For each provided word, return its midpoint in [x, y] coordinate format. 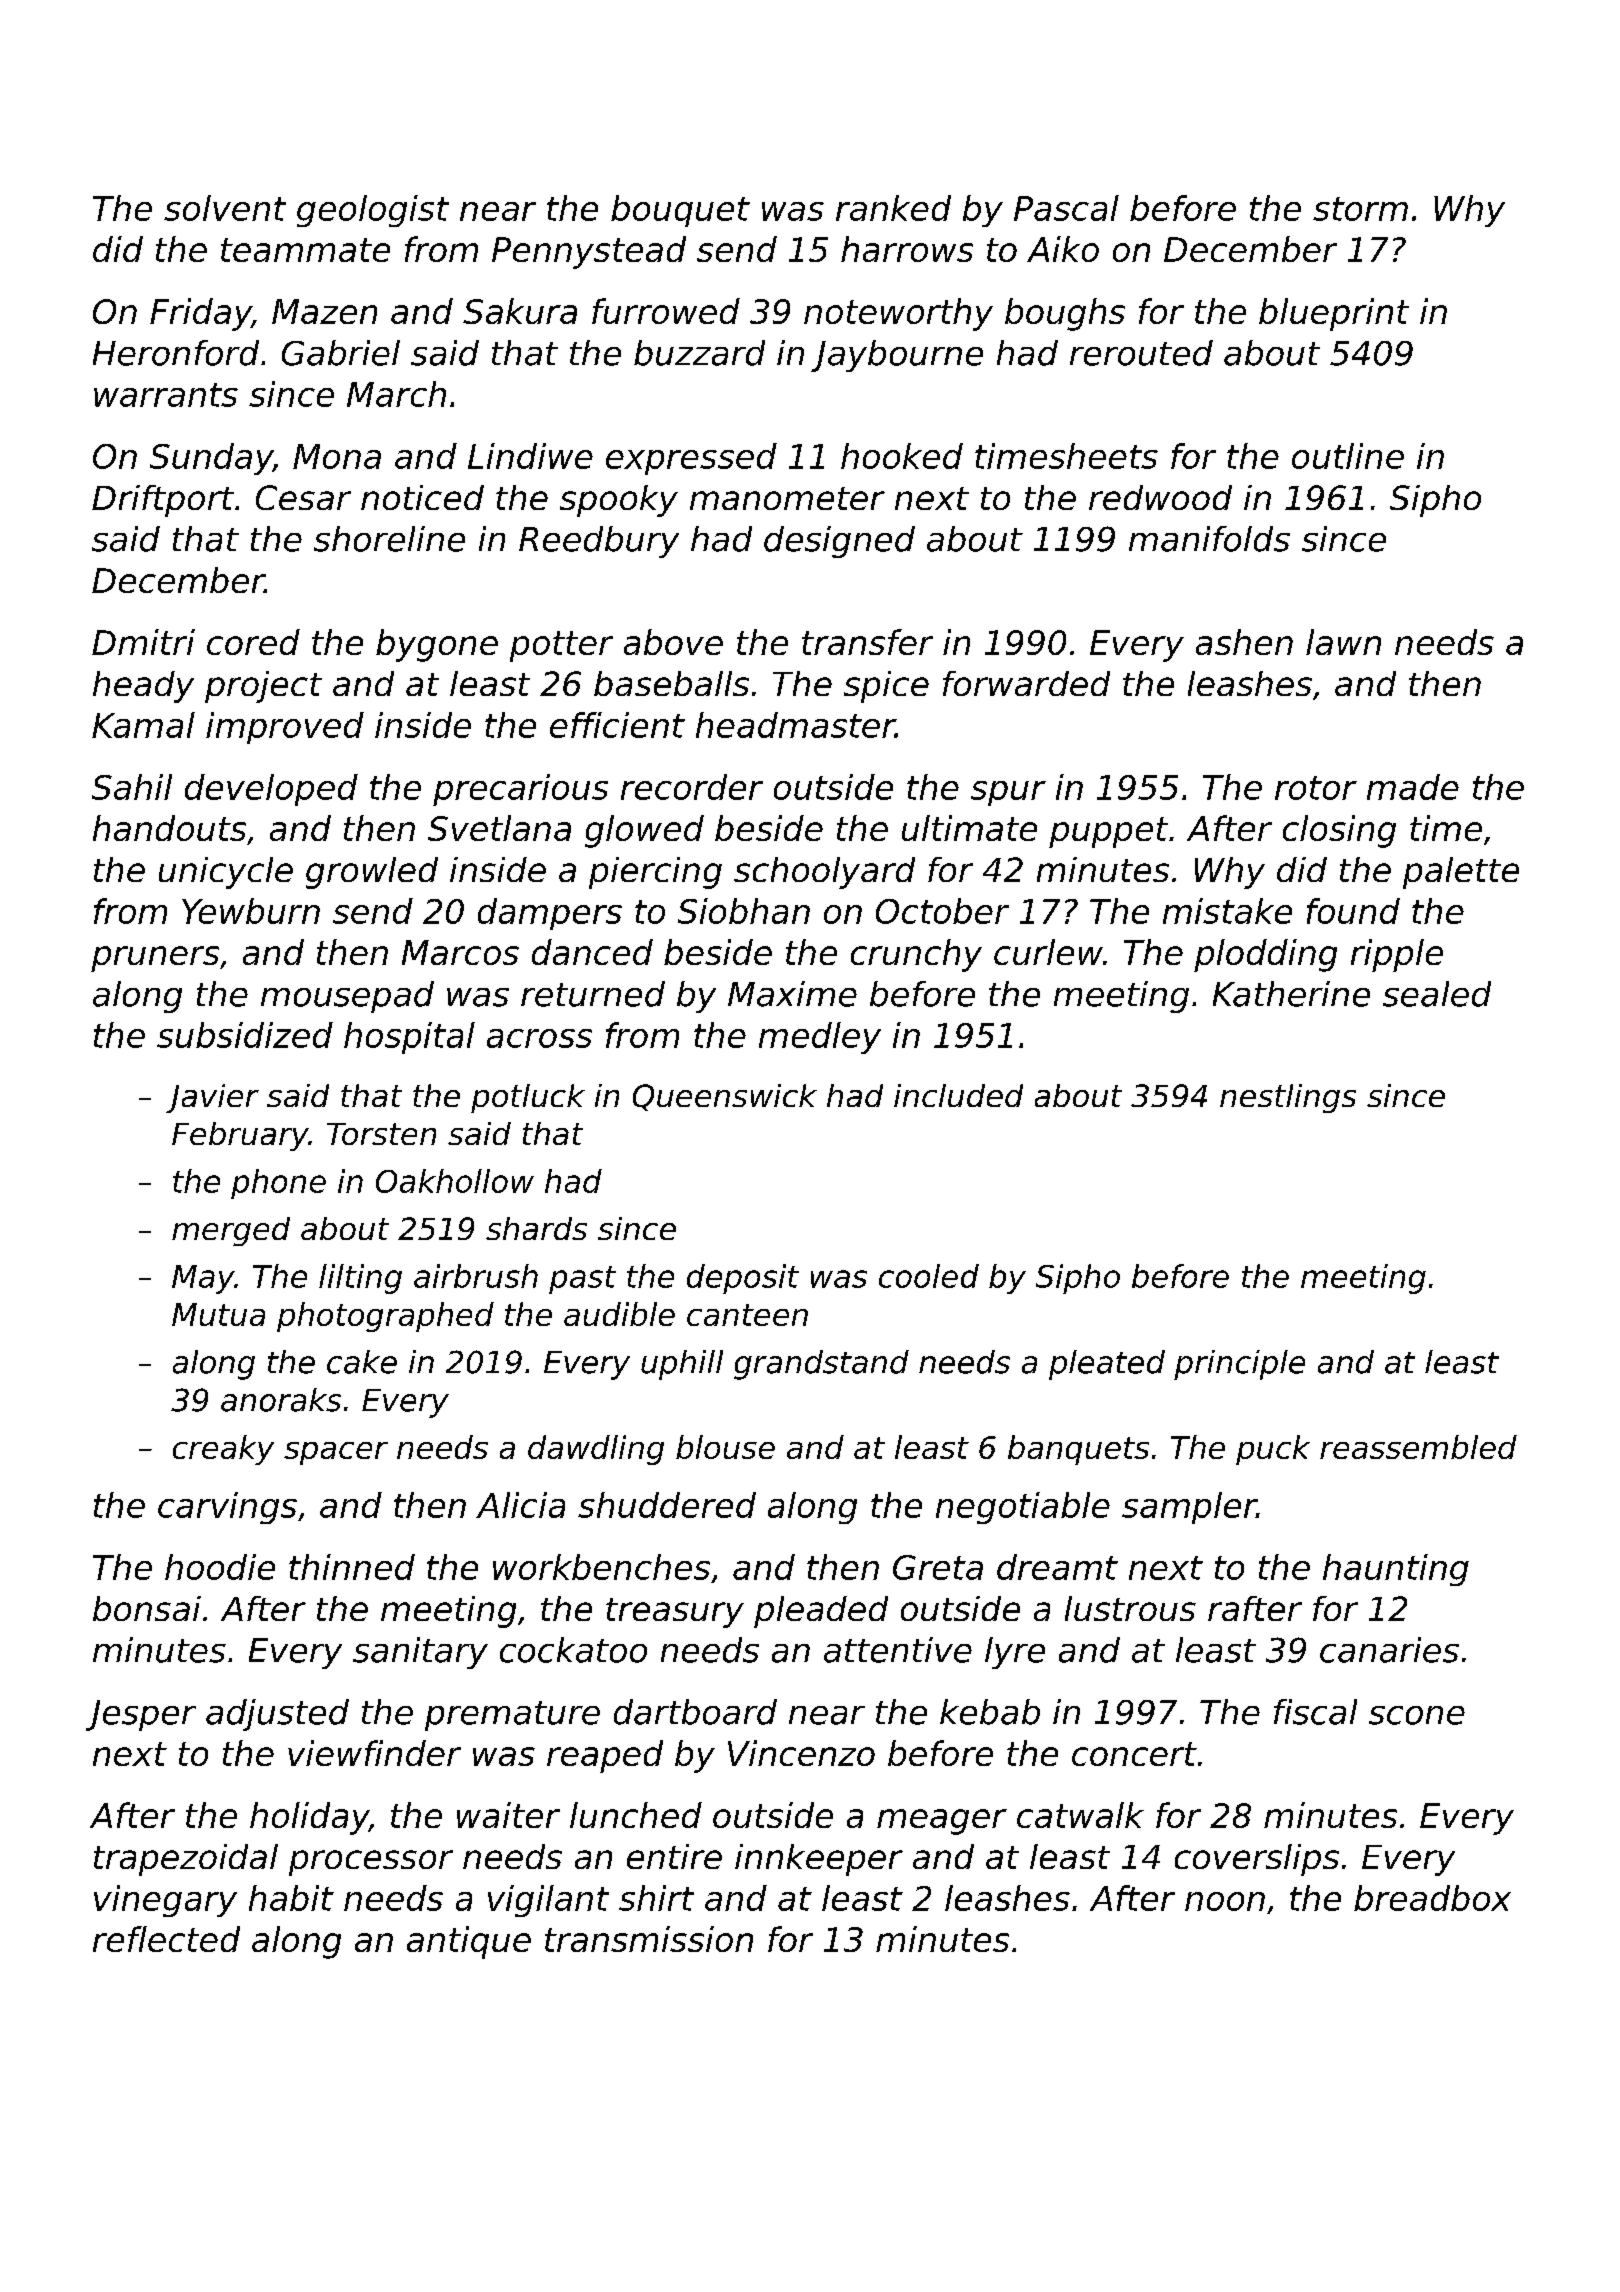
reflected [166, 1939]
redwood [1160, 497]
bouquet [680, 211]
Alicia [520, 1505]
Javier [212, 1098]
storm [1360, 209]
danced [592, 952]
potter [561, 646]
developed [271, 790]
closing [1339, 831]
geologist [373, 211]
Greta [938, 1567]
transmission [649, 1939]
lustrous [1130, 1608]
